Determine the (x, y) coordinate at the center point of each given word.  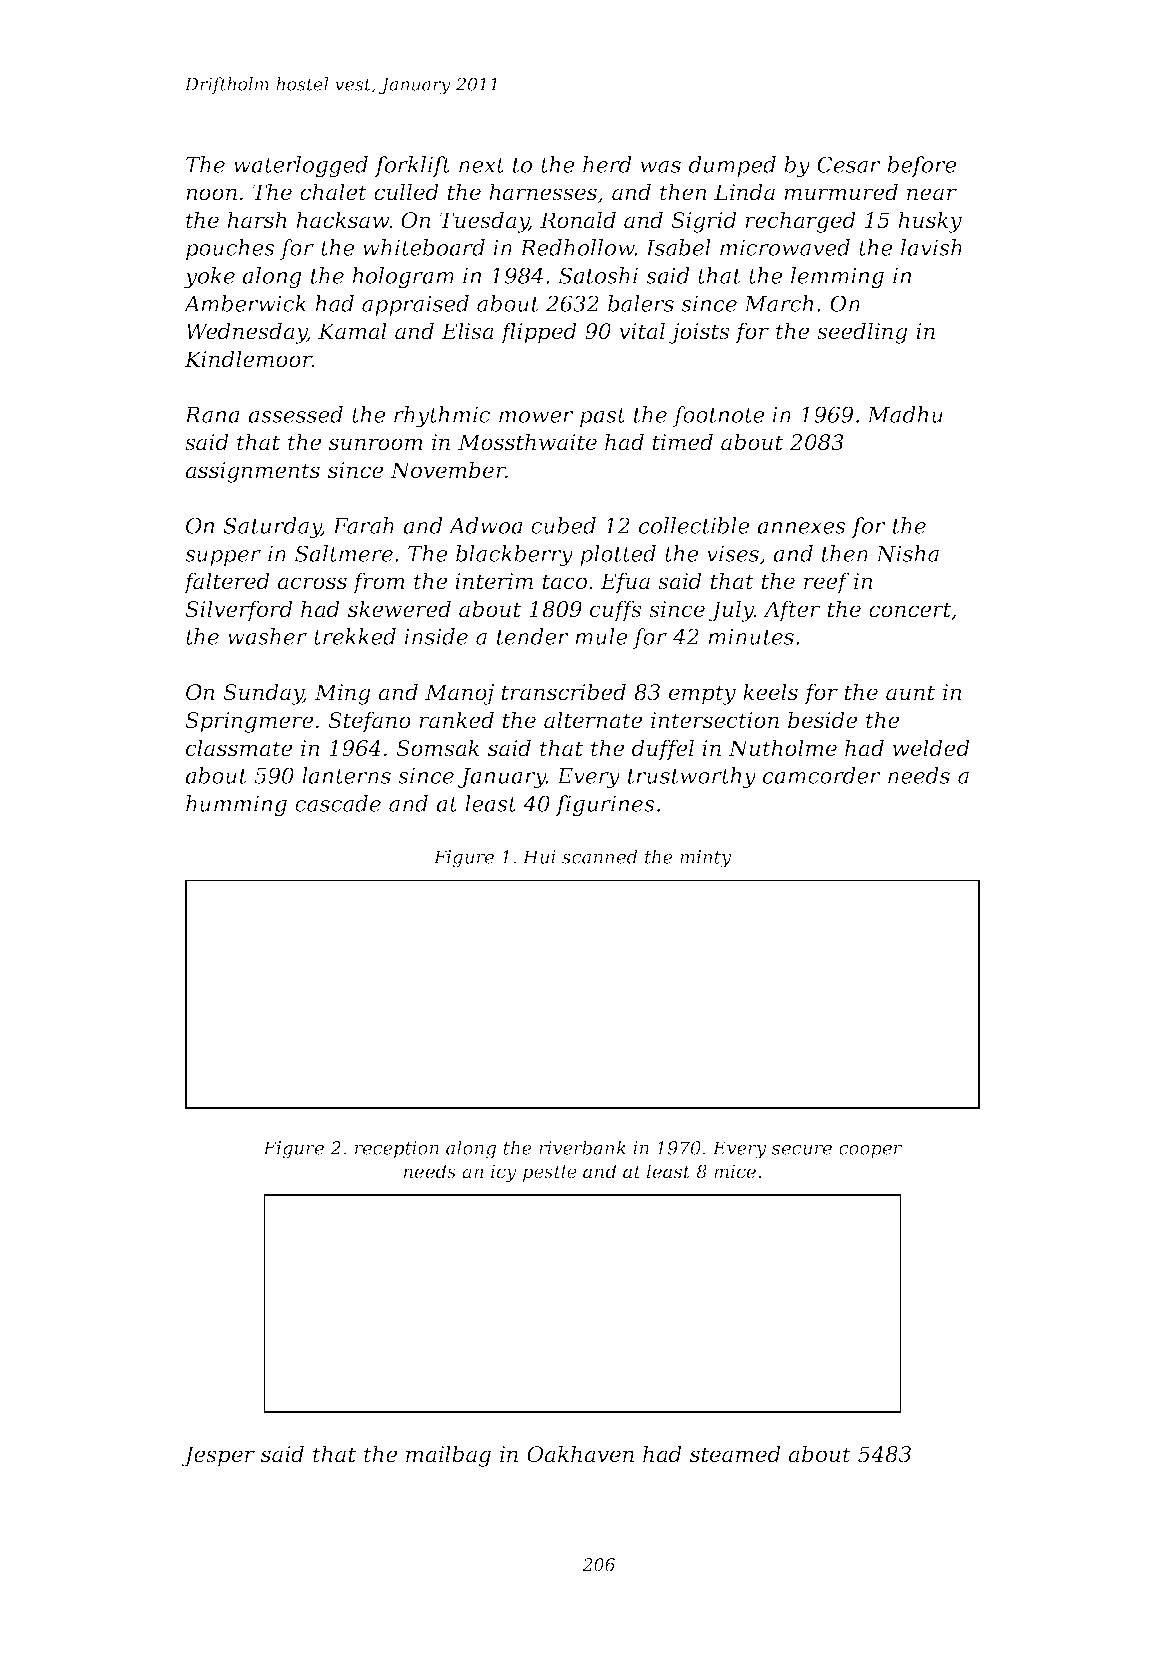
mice (735, 1171)
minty (706, 859)
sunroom (376, 444)
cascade (338, 803)
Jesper (218, 1456)
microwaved (785, 247)
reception (397, 1150)
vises (733, 553)
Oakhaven (580, 1454)
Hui (539, 857)
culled (406, 192)
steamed (735, 1454)
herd (607, 164)
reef (826, 583)
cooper (870, 1152)
